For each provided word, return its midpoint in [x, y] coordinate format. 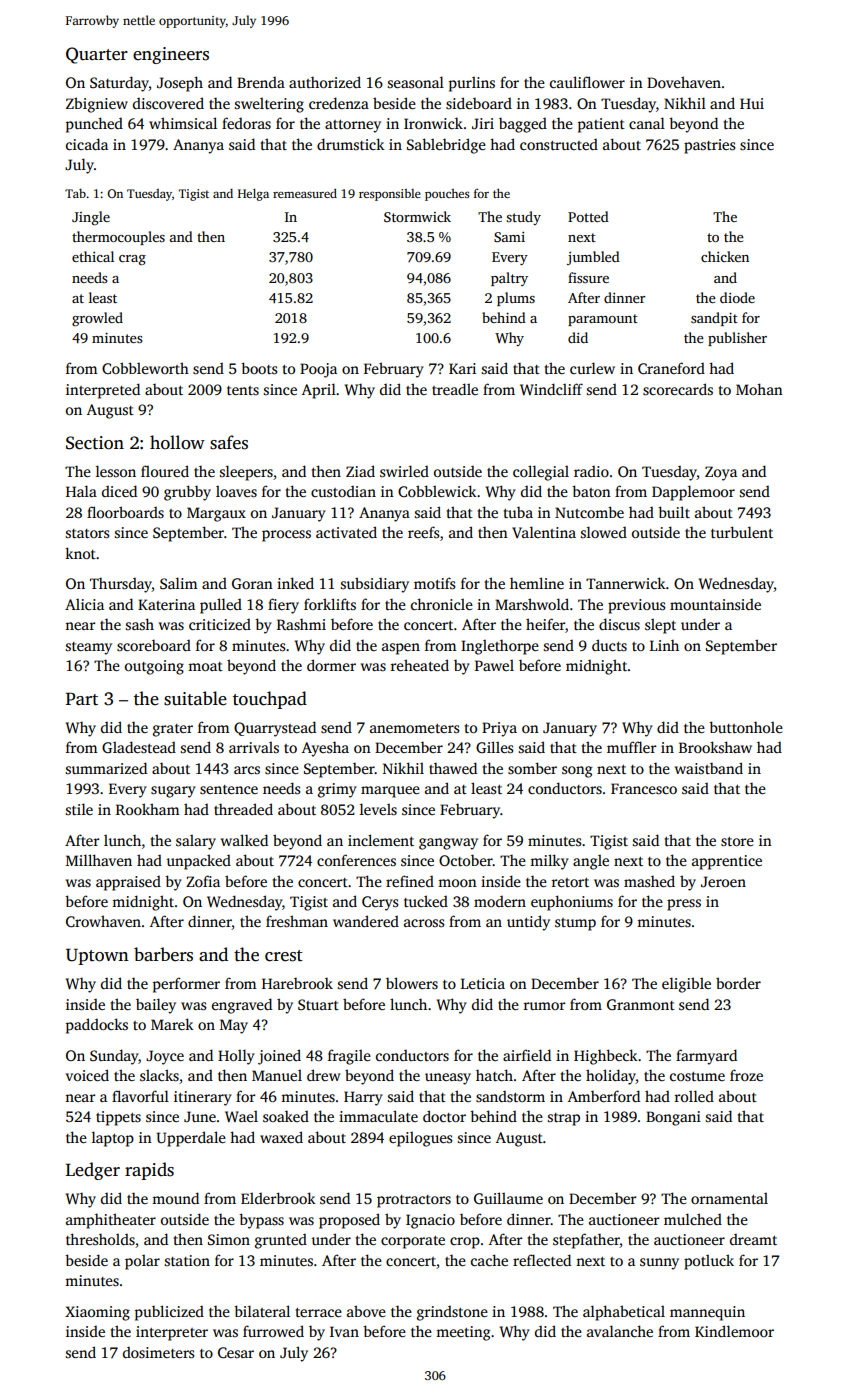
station [187, 1260]
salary [196, 842]
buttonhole [746, 727]
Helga [253, 195]
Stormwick [417, 216]
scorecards [678, 389]
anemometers [415, 728]
